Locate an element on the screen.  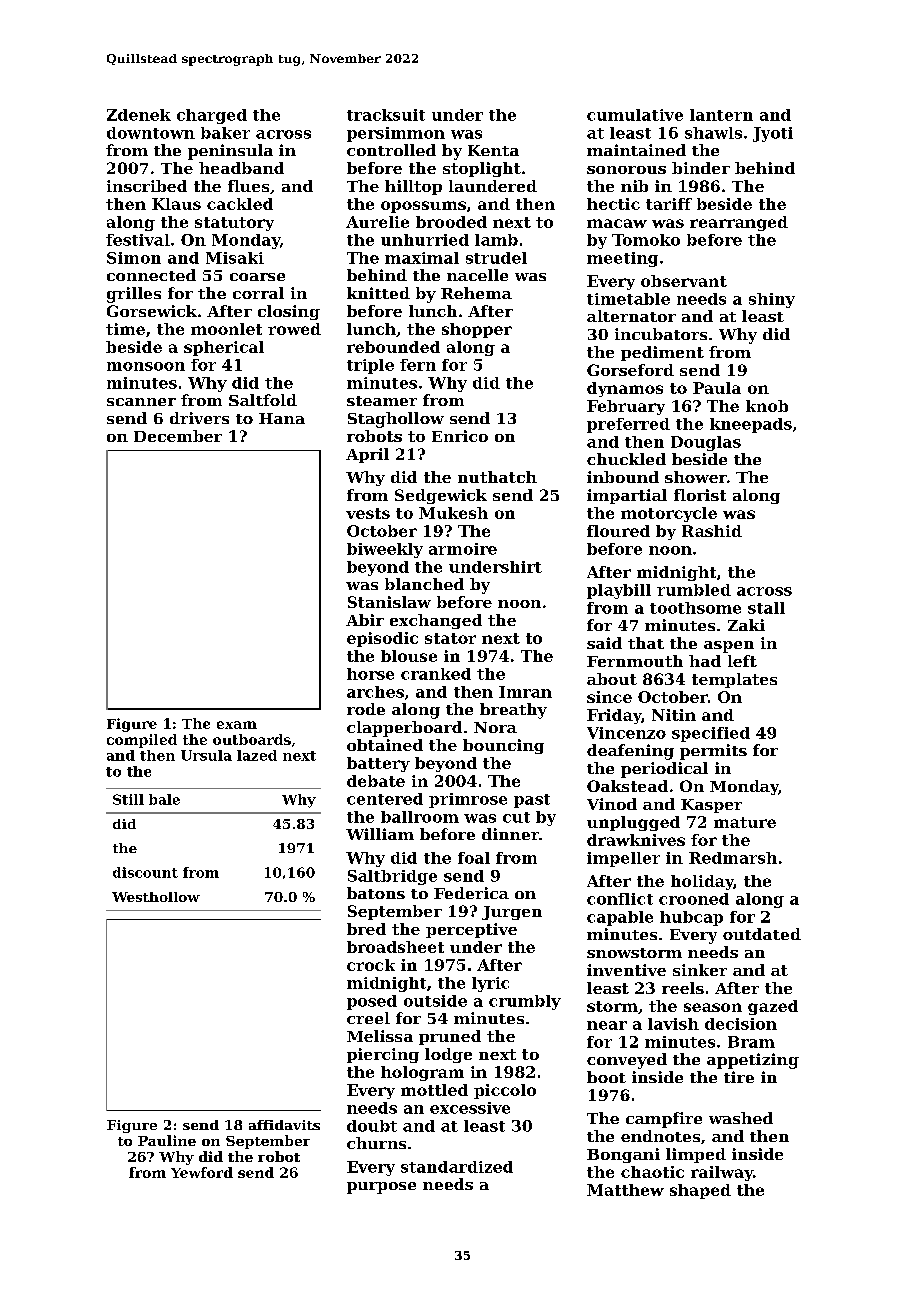
Westhollow is located at coordinates (156, 897).
